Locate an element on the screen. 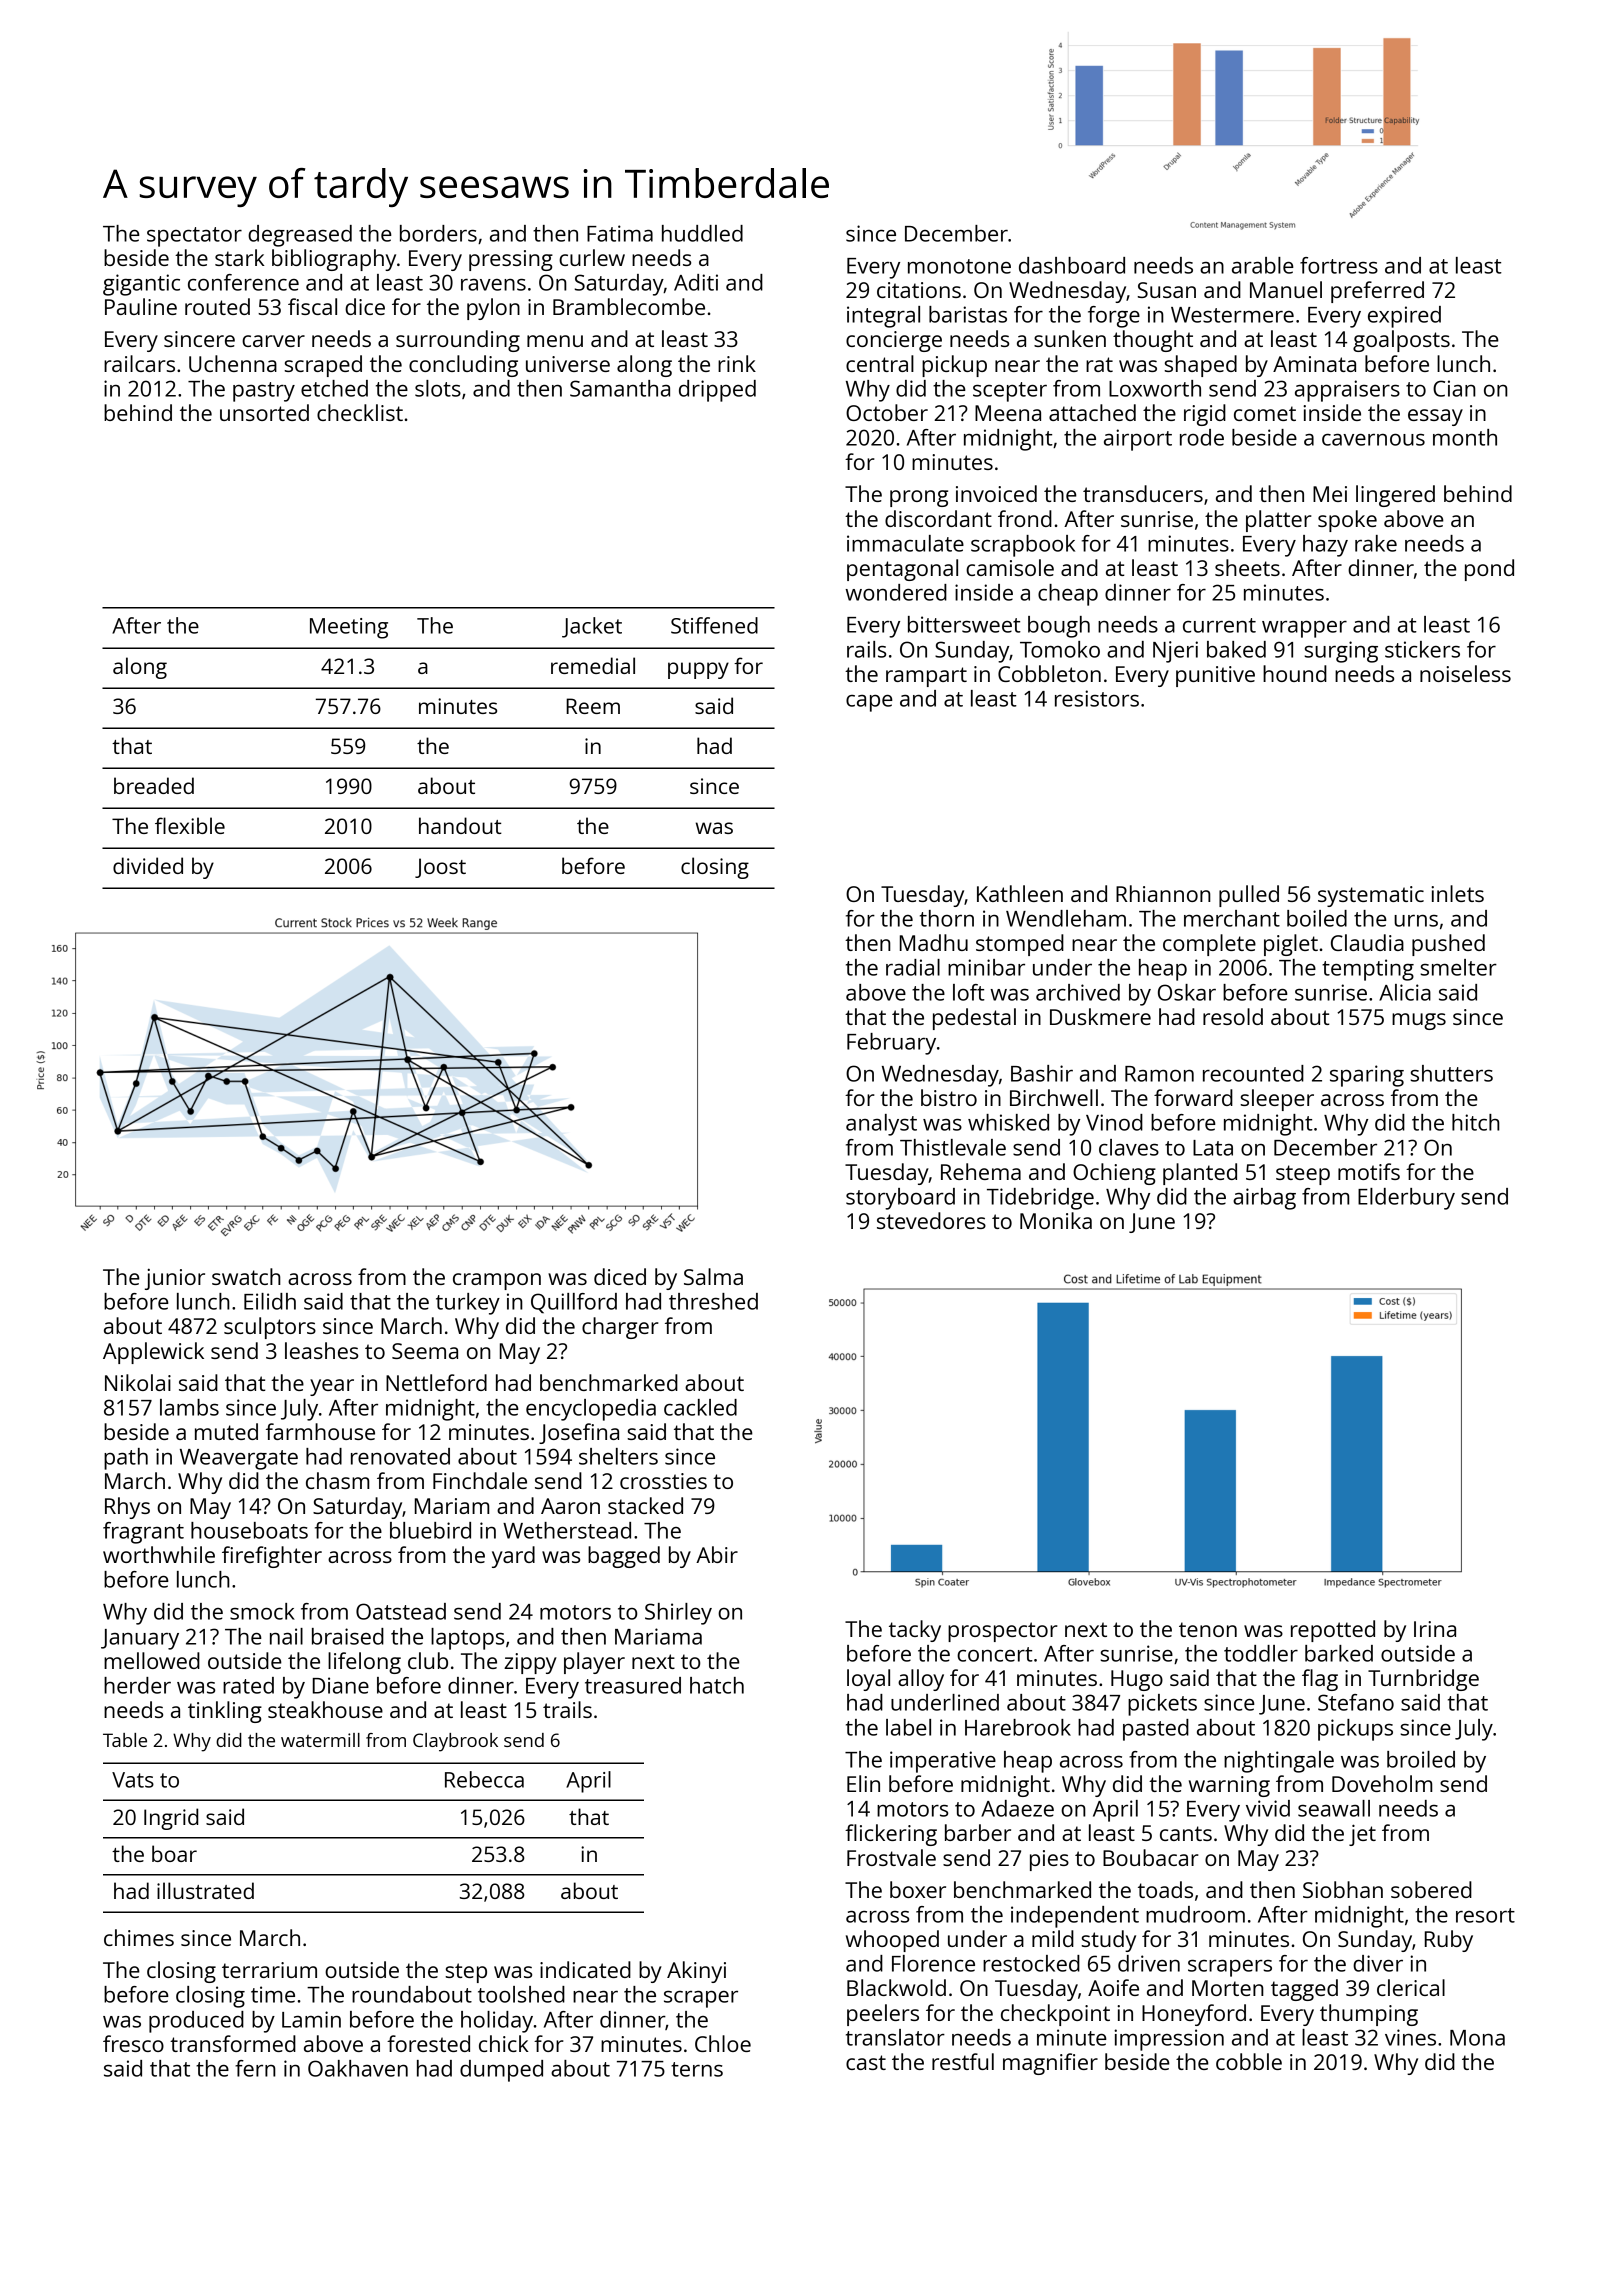 The width and height of the screenshot is (1620, 2292). Oakhaven is located at coordinates (358, 2068).
